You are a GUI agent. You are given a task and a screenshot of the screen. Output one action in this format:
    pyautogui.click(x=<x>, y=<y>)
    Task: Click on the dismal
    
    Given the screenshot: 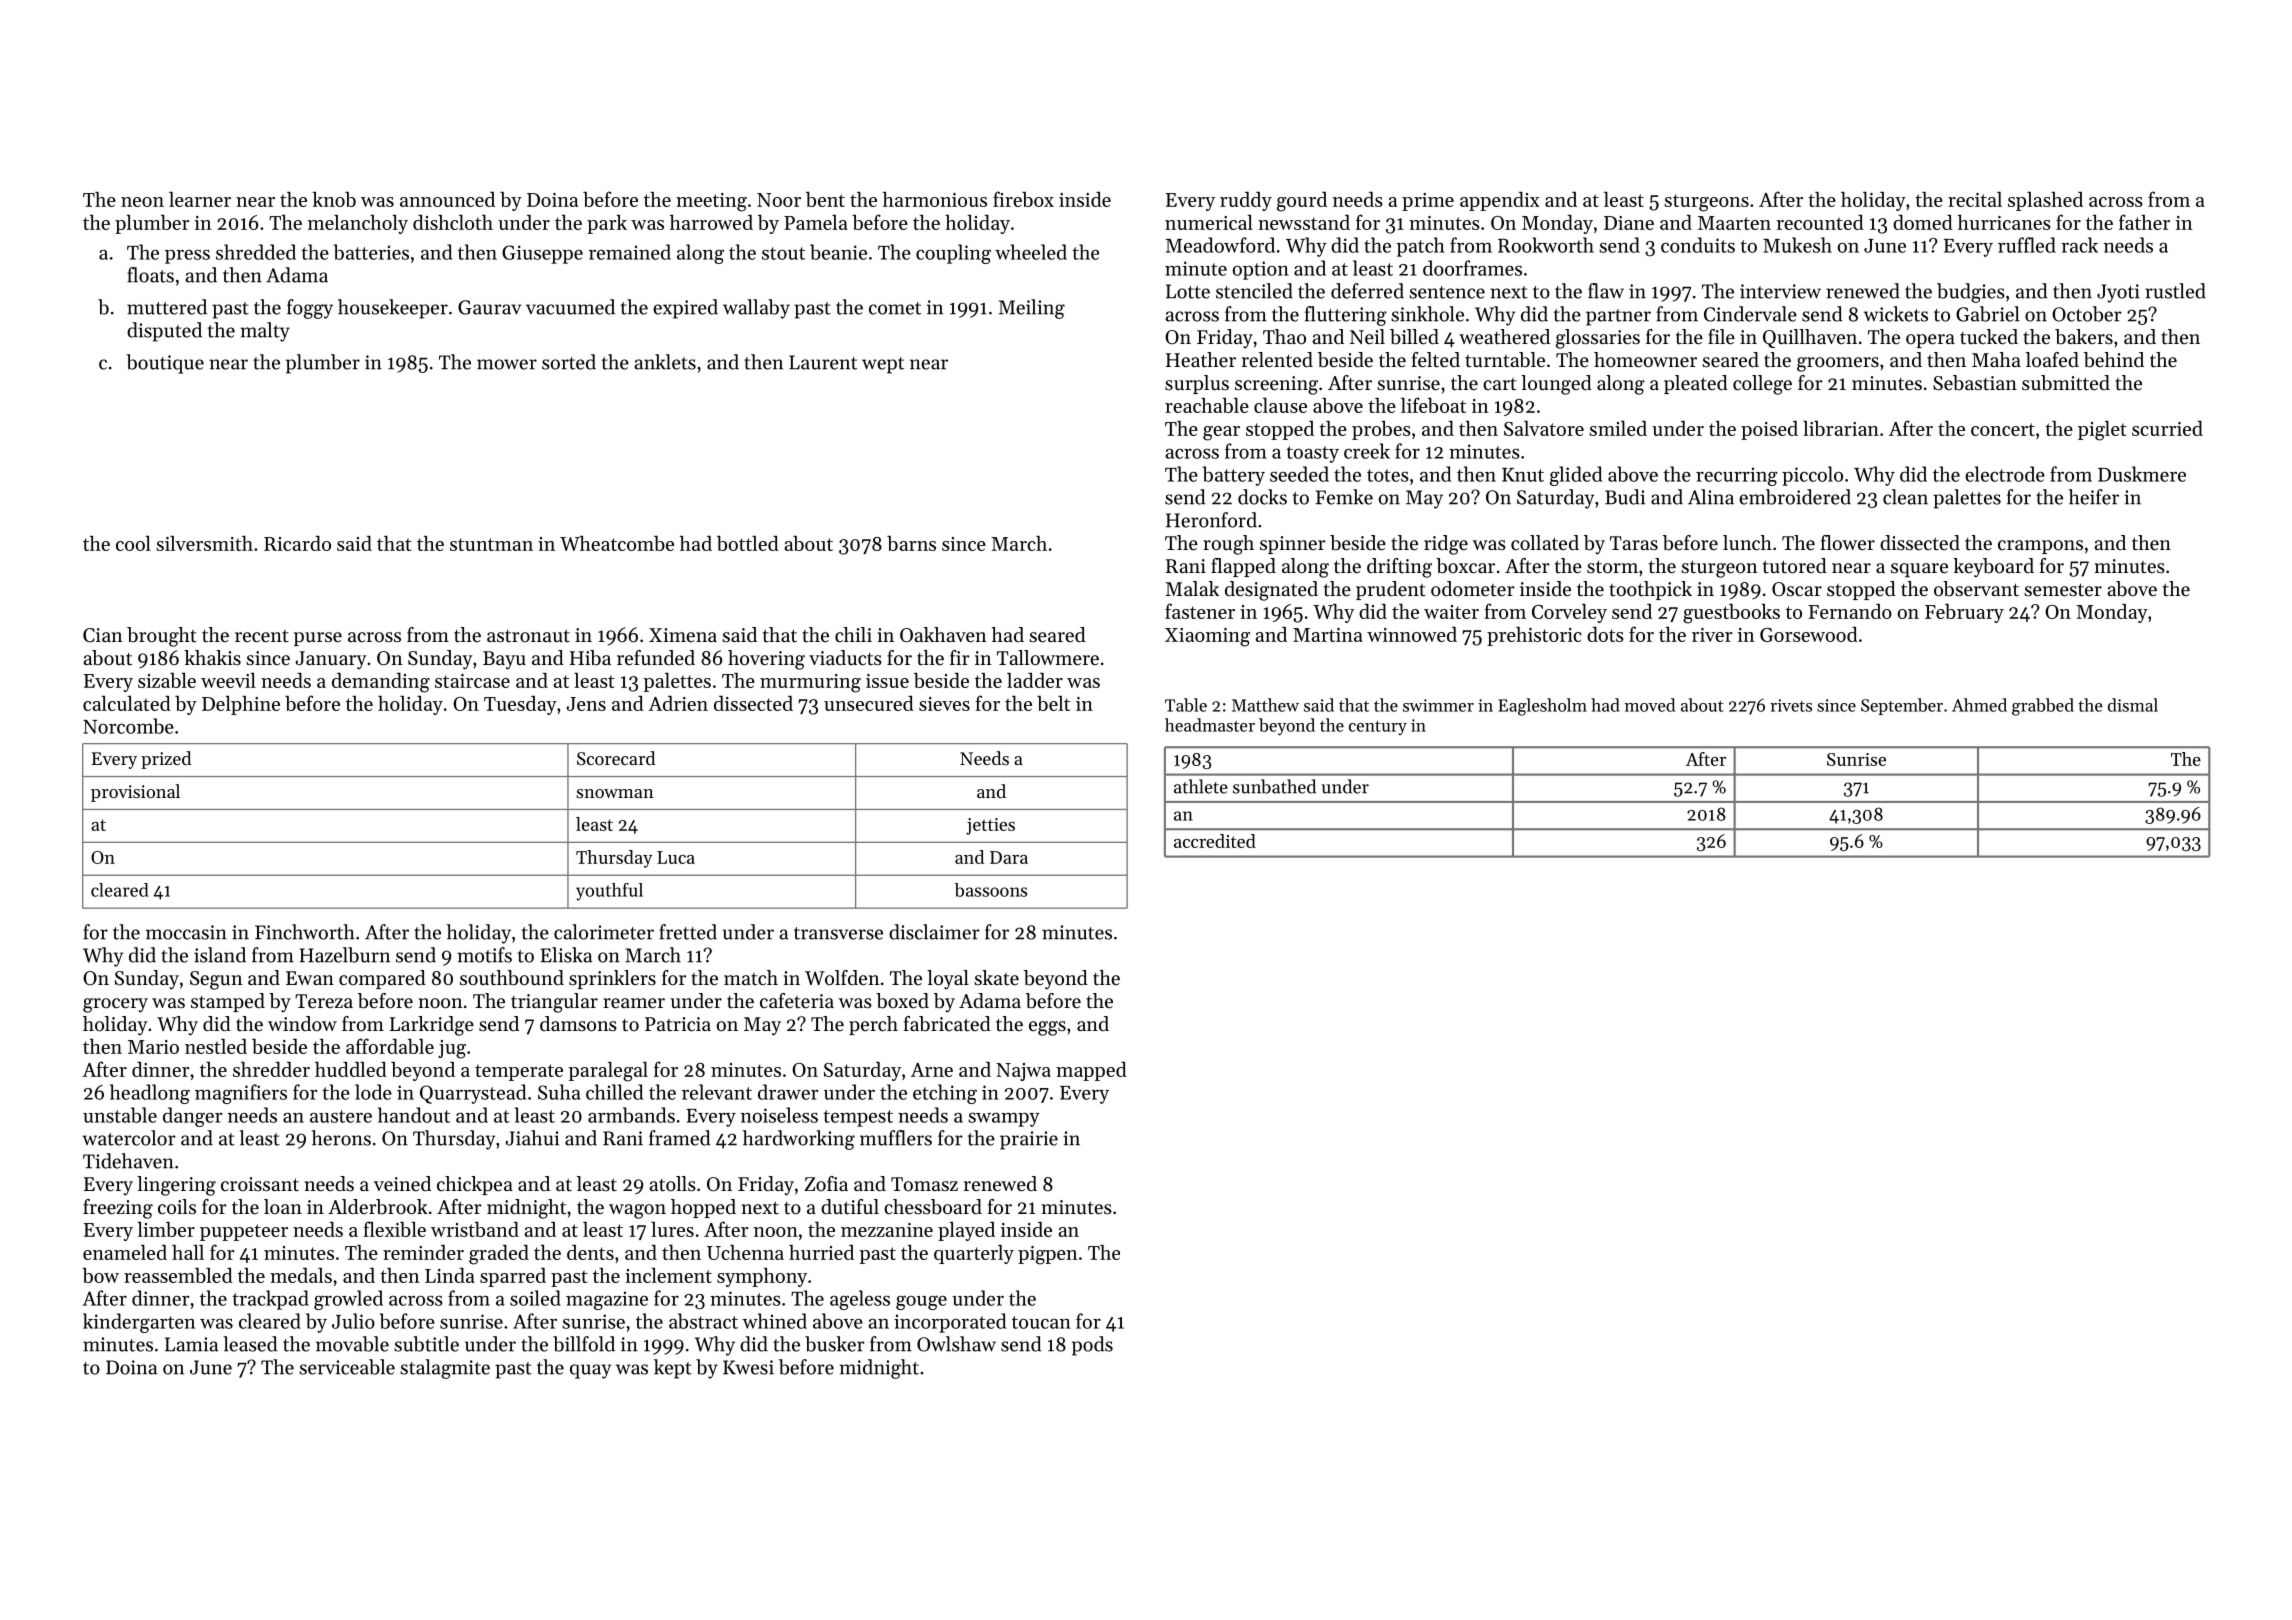 What is the action you would take?
    pyautogui.click(x=2133, y=705)
